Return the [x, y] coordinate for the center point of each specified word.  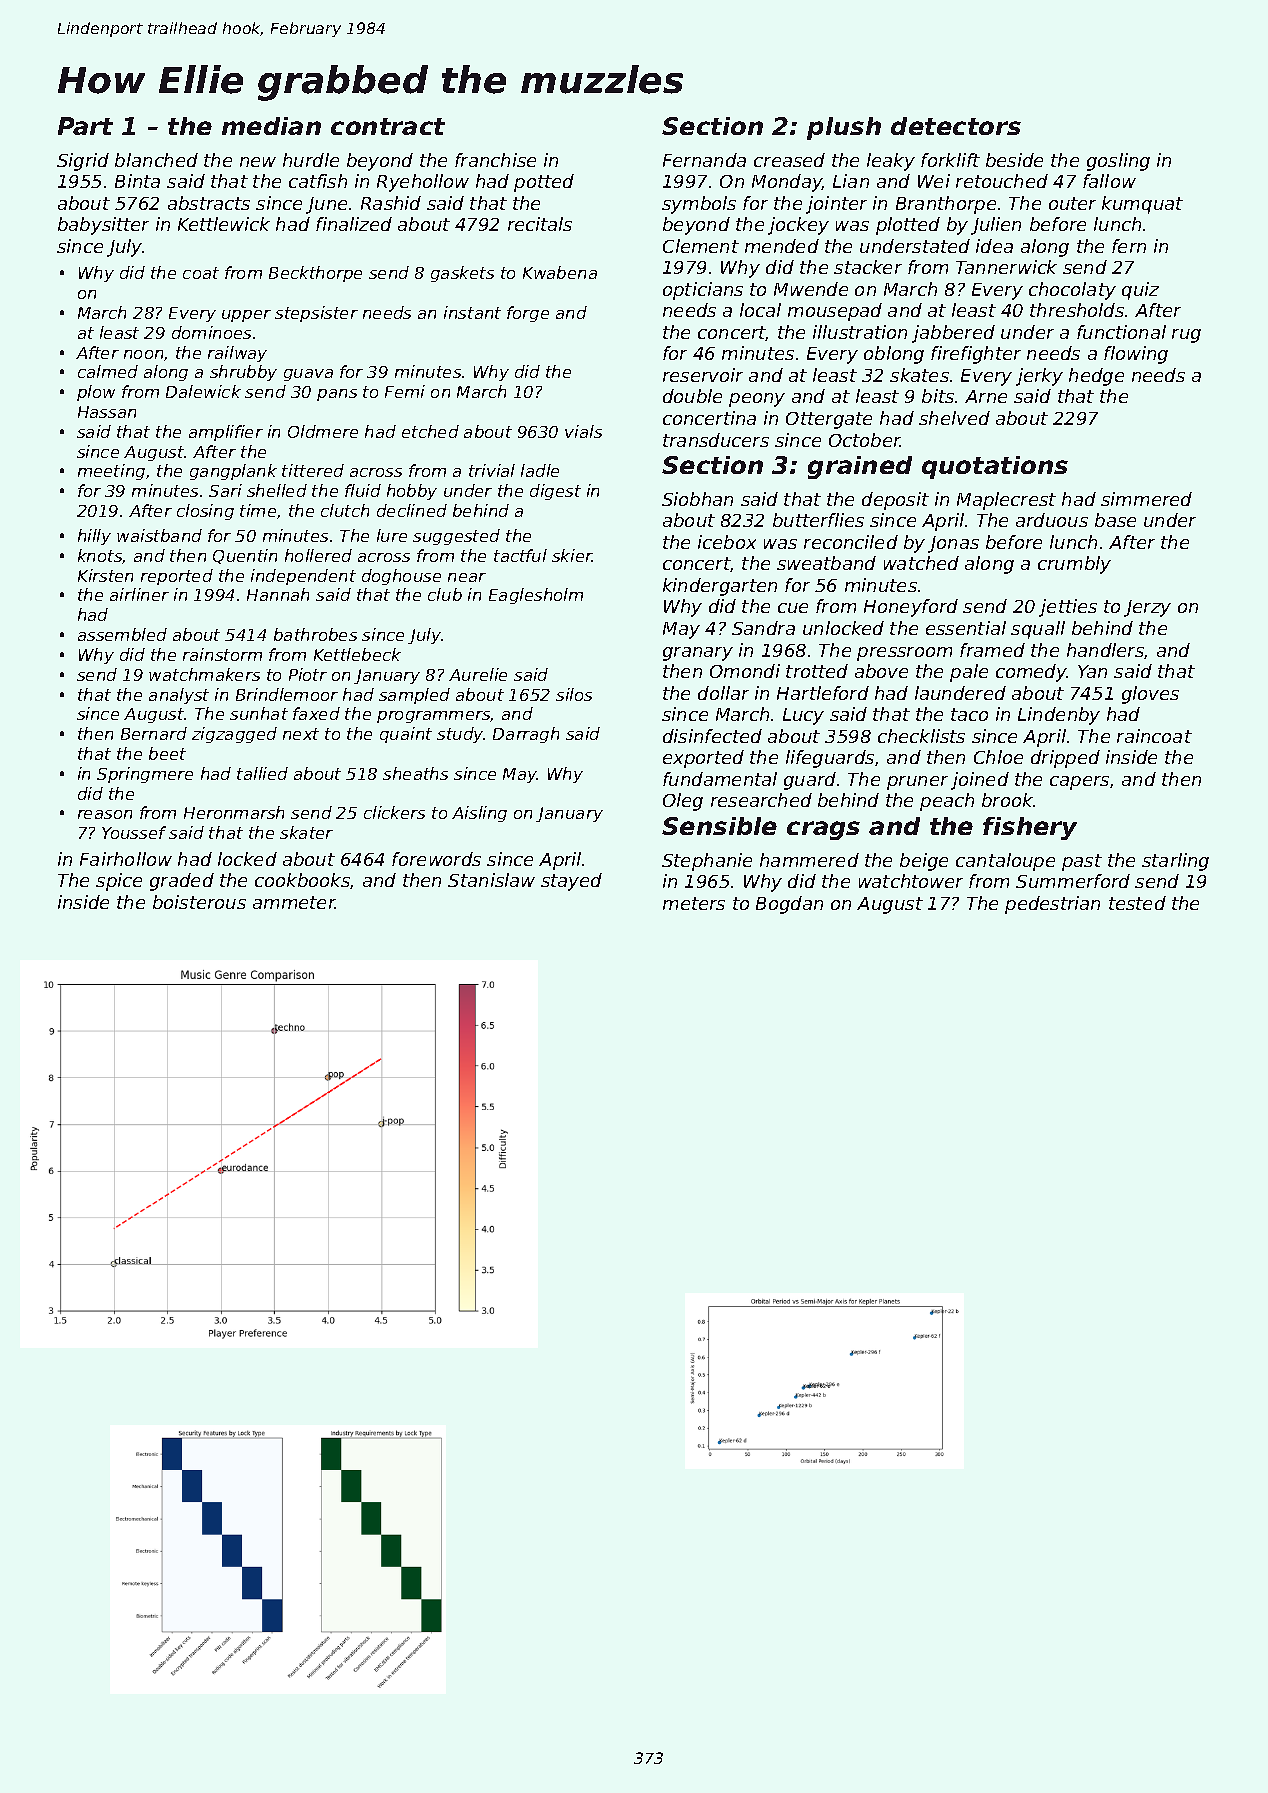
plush [844, 128]
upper [246, 316]
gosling [1118, 162]
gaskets [462, 274]
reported [177, 577]
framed [992, 650]
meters [694, 903]
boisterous [199, 902]
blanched [156, 160]
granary [698, 654]
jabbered [953, 334]
